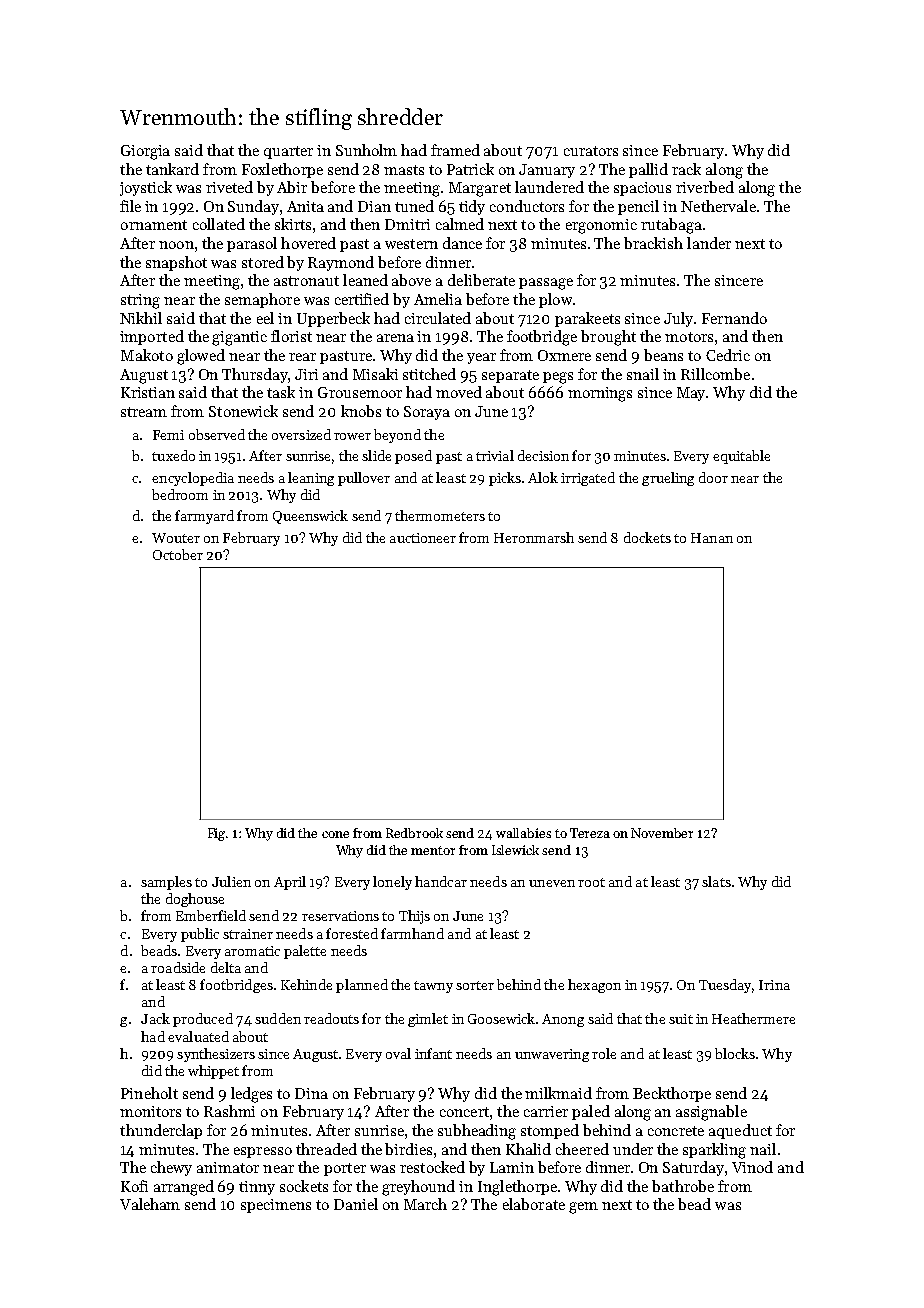 The width and height of the image is (924, 1308). What do you see at coordinates (714, 1151) in the image?
I see `sparkling` at bounding box center [714, 1151].
